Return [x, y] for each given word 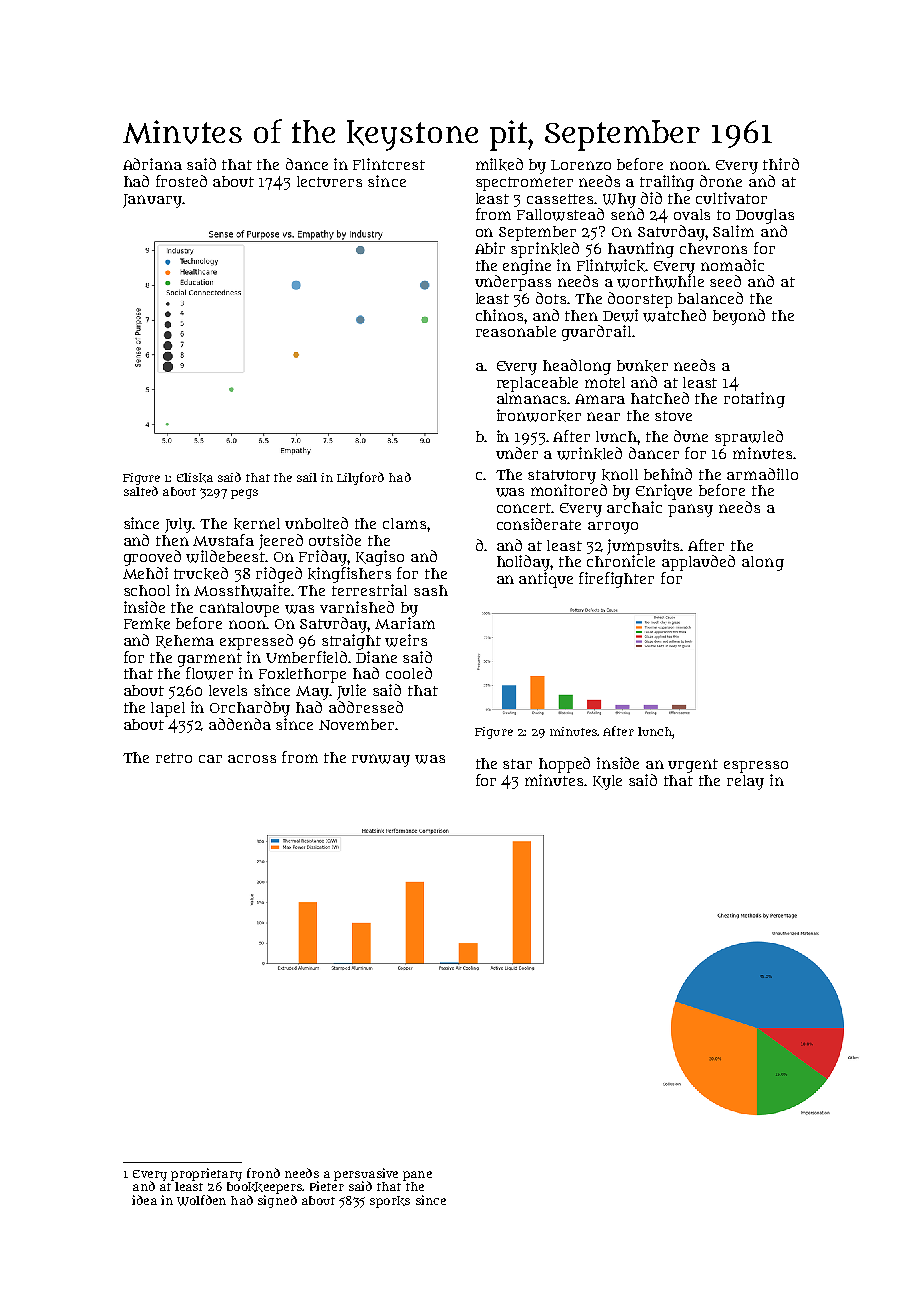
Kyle [607, 782]
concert [524, 508]
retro [174, 758]
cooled [409, 673]
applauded [698, 563]
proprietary [206, 1174]
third [781, 164]
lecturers [329, 181]
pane [417, 1176]
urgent [693, 766]
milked [499, 164]
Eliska [195, 478]
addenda [240, 724]
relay [745, 782]
